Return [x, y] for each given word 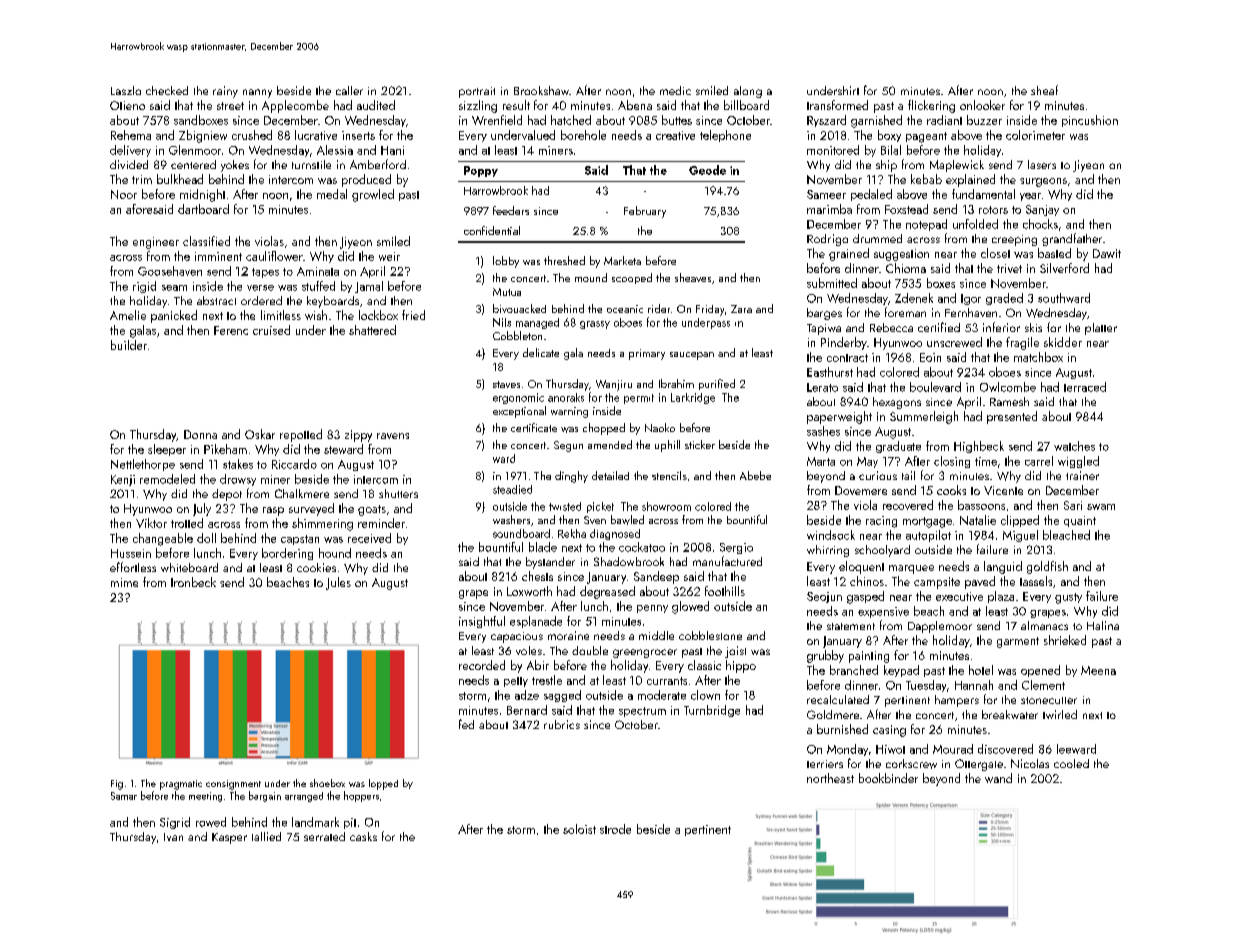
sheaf [1044, 90]
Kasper [229, 838]
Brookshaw [541, 90]
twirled [1060, 714]
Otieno [127, 105]
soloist [579, 829]
